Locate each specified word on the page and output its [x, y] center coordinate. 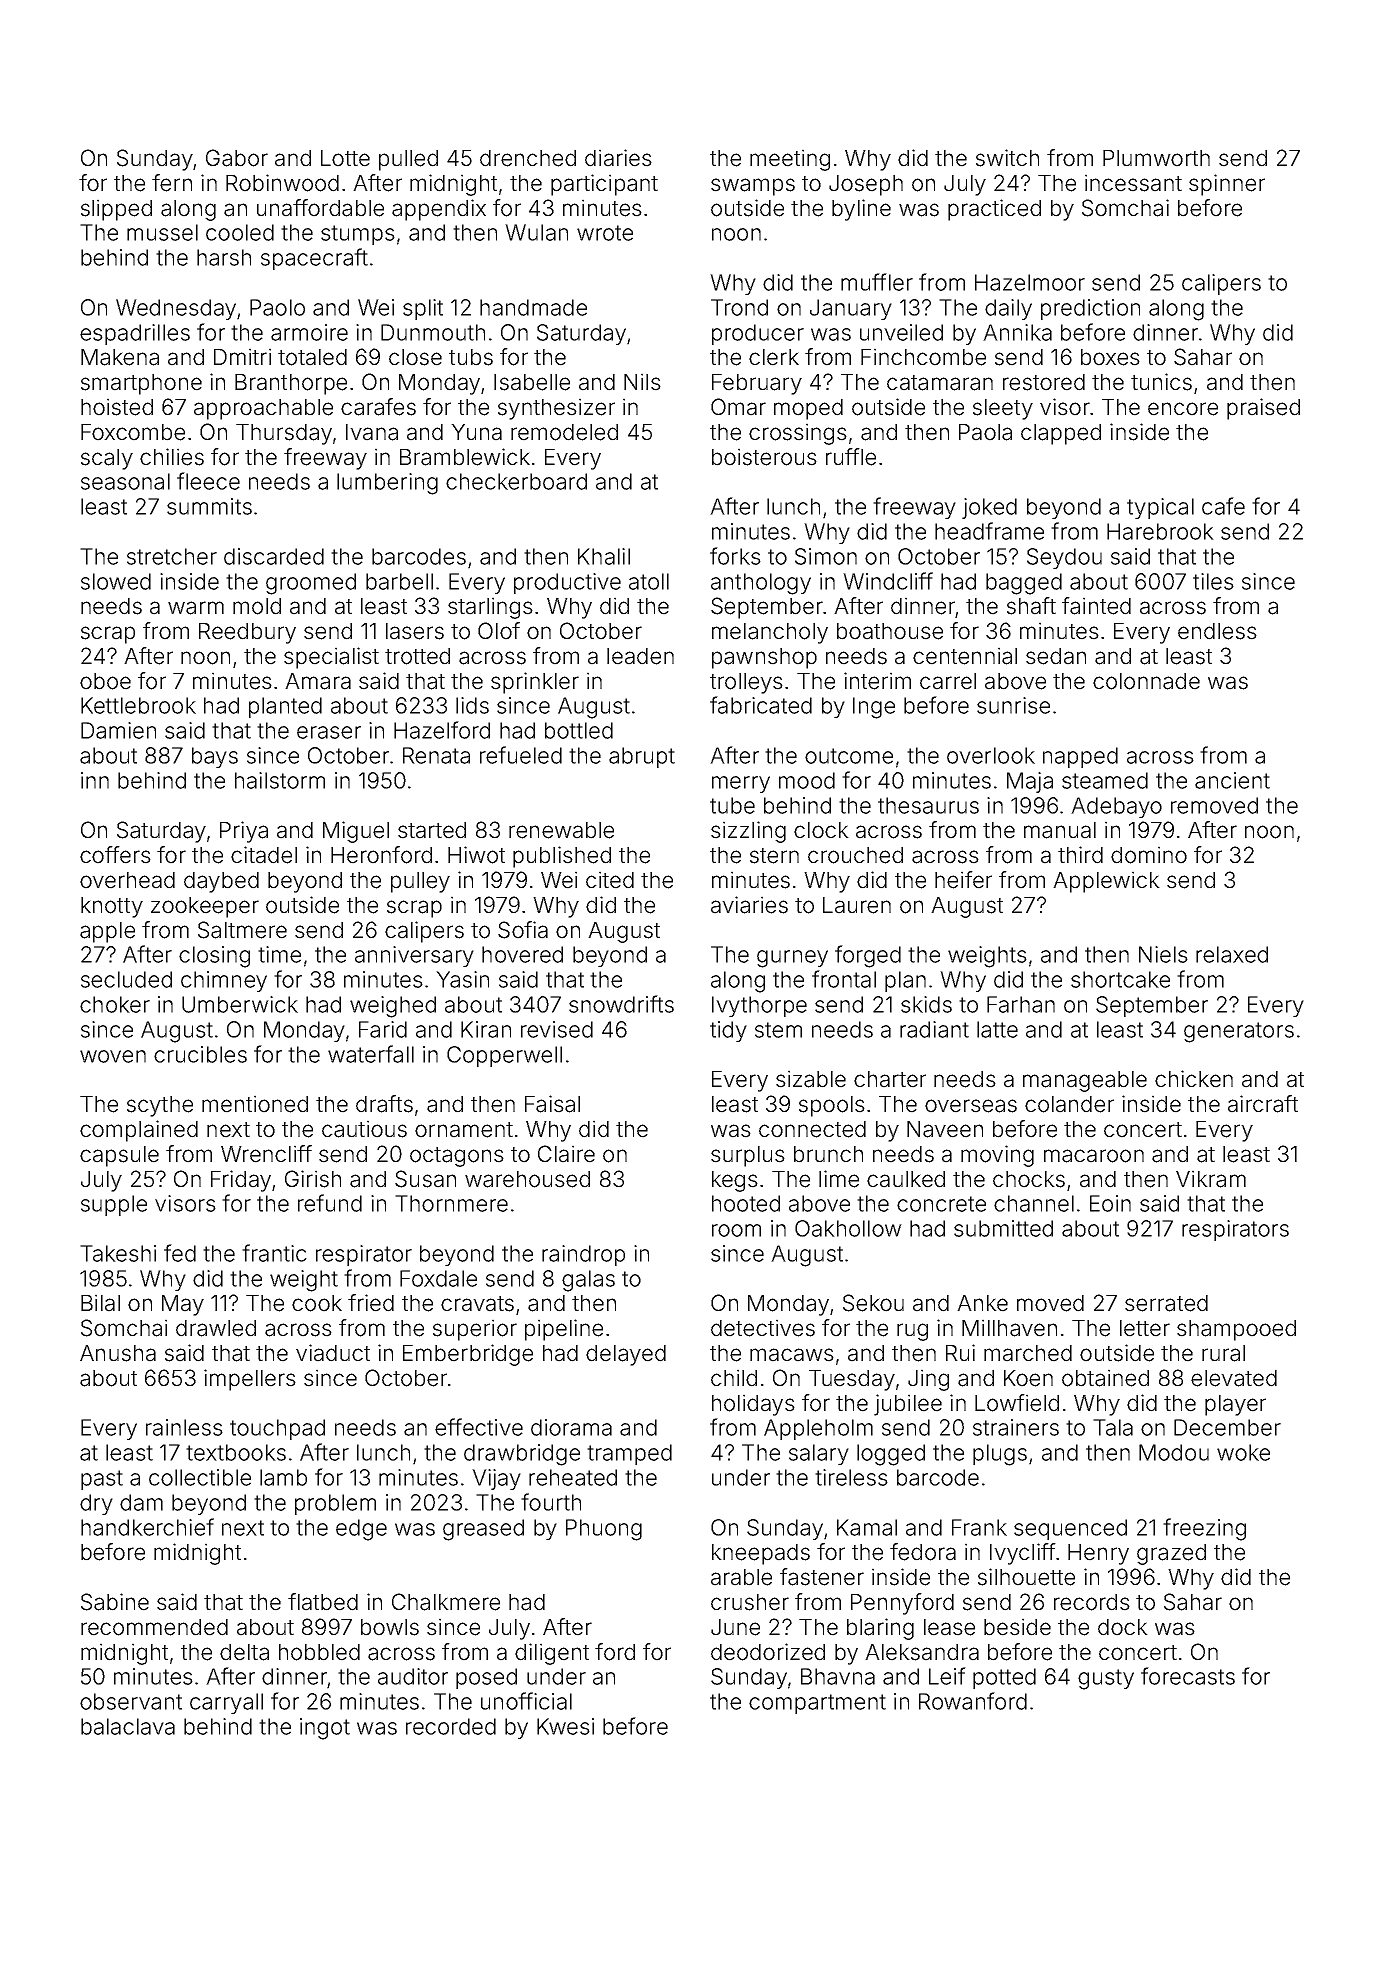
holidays [753, 1405]
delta [244, 1652]
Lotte [345, 158]
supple [114, 1205]
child [734, 1378]
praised [1263, 409]
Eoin [1110, 1203]
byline [861, 210]
